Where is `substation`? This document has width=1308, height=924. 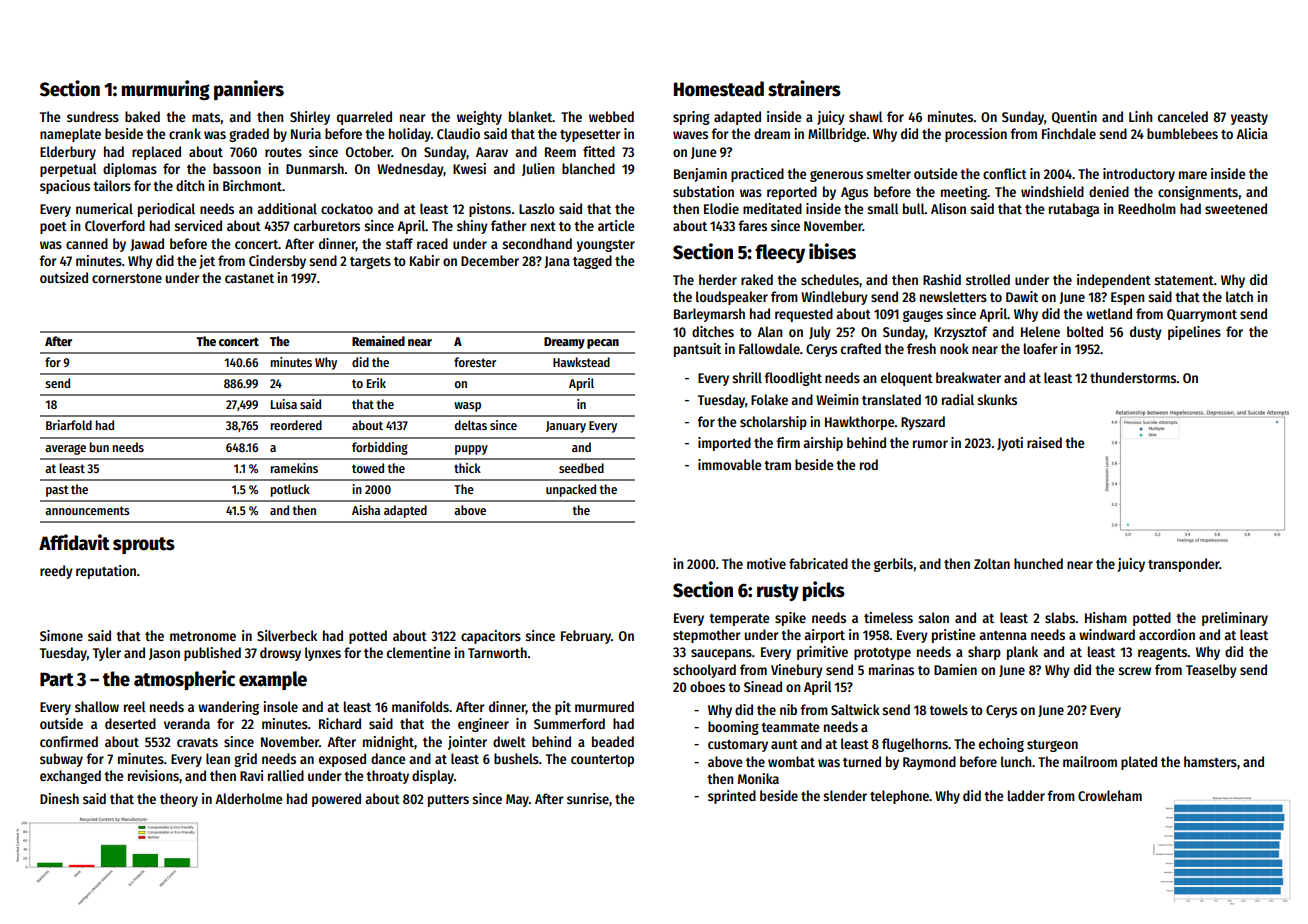
substation is located at coordinates (703, 191).
